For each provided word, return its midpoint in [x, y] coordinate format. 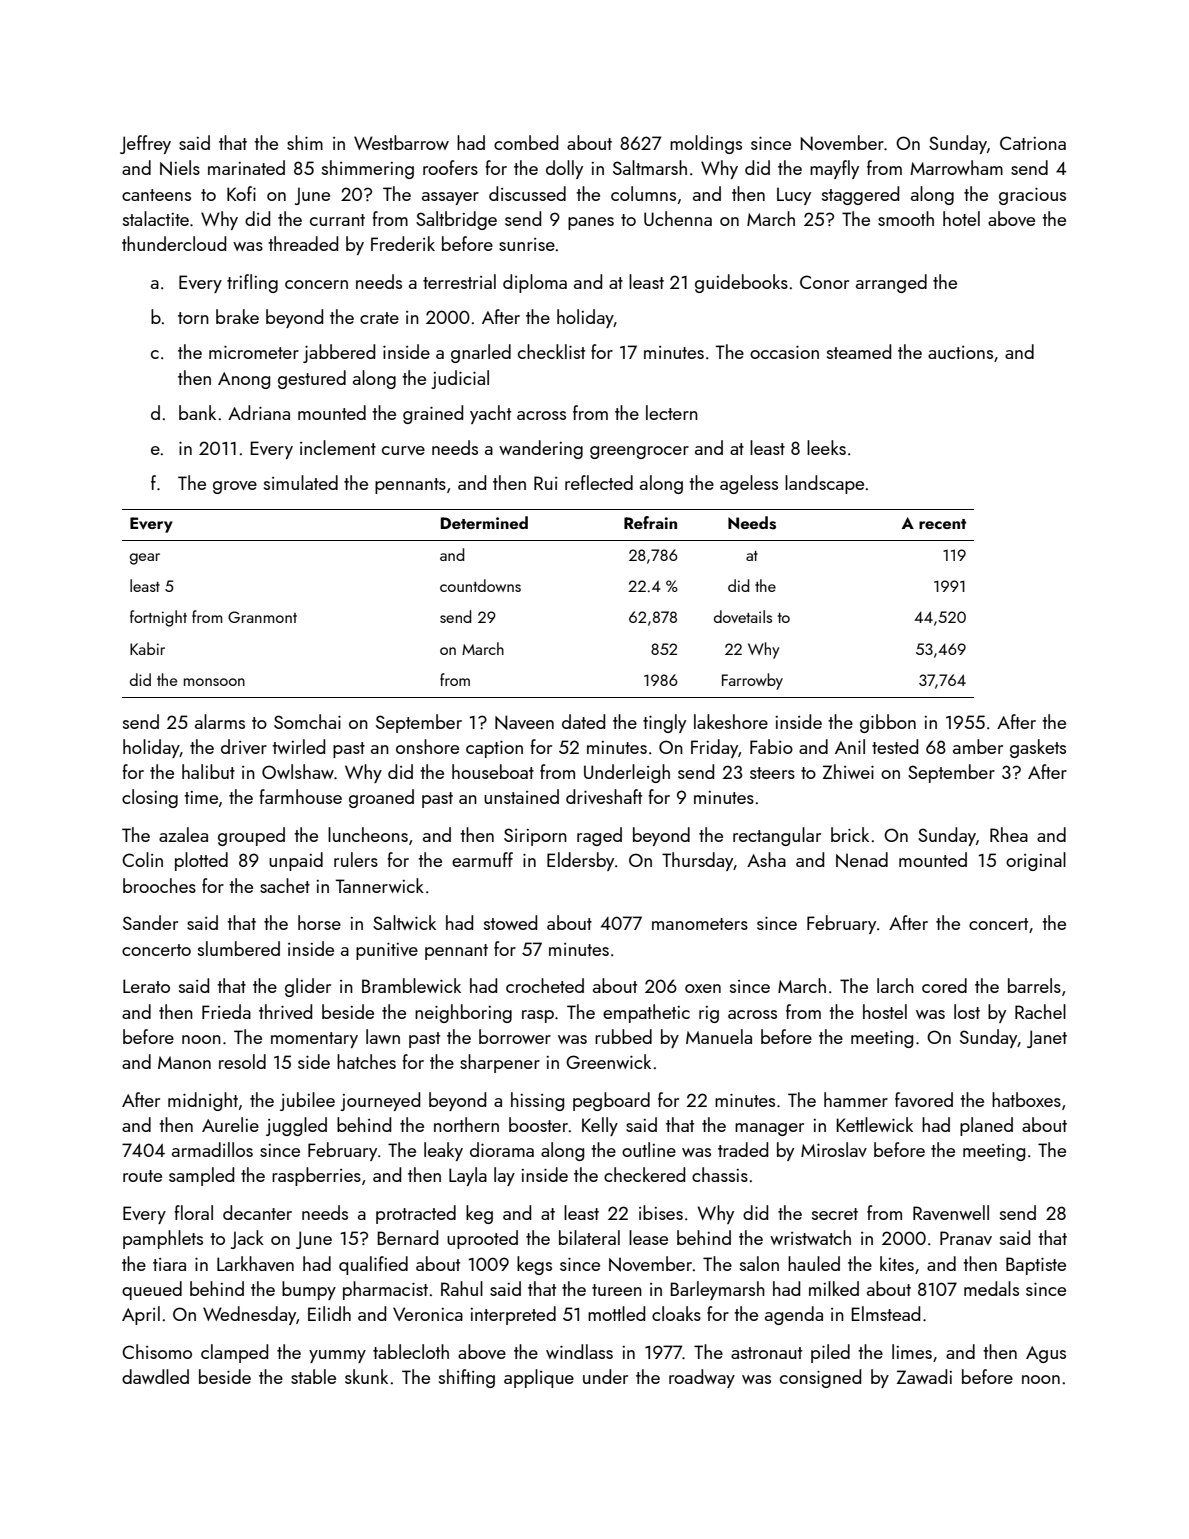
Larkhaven [255, 1263]
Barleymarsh [717, 1290]
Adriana [259, 412]
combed [526, 142]
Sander [150, 922]
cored [944, 985]
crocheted [545, 985]
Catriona [1033, 143]
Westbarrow [401, 142]
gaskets [1038, 748]
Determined [484, 522]
